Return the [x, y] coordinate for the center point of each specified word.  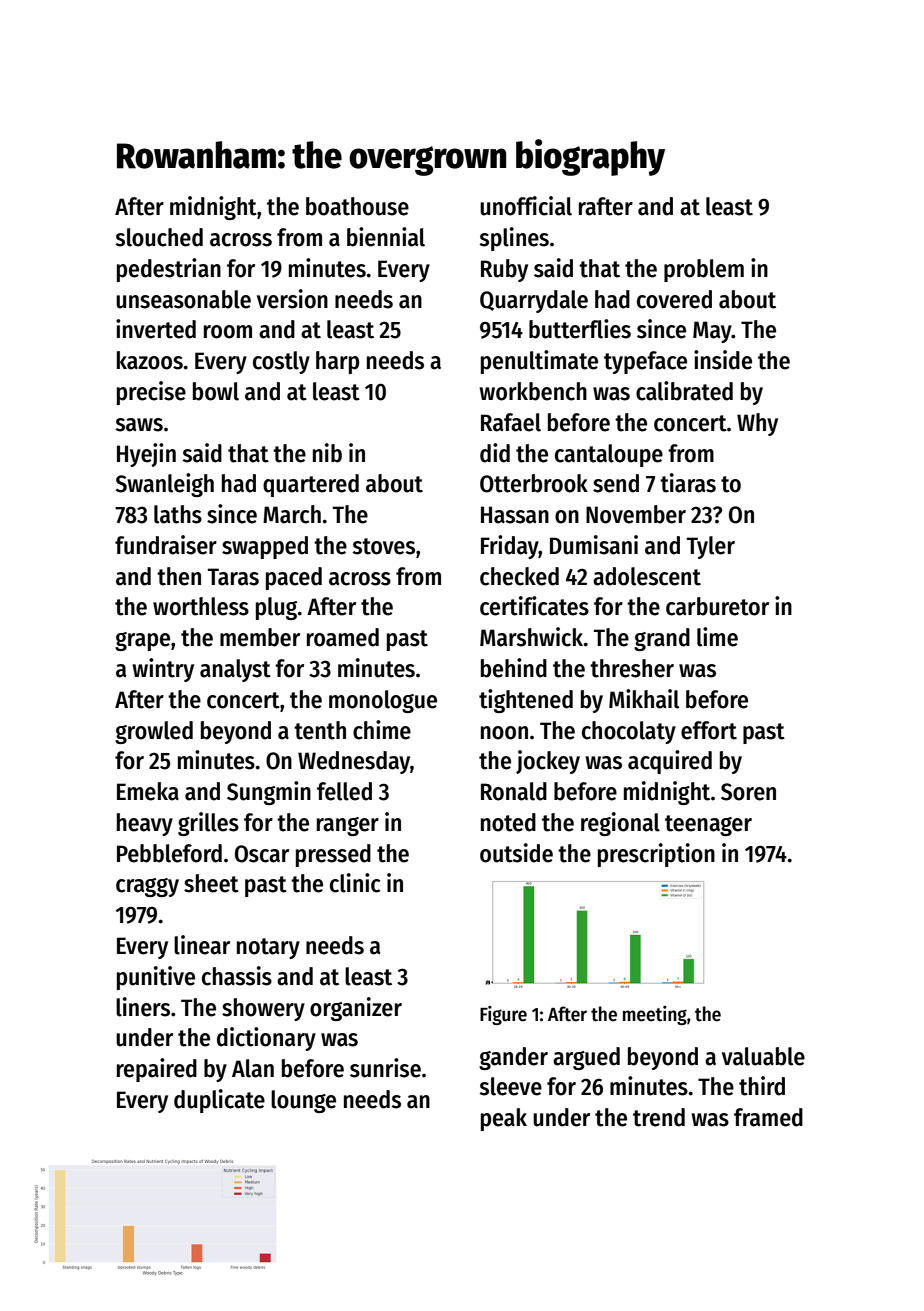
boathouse [357, 206]
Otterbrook [534, 483]
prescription [656, 855]
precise [151, 393]
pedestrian [169, 270]
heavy [145, 824]
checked [519, 576]
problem [704, 270]
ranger [348, 826]
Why [757, 424]
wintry [163, 670]
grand [662, 639]
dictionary [266, 1039]
